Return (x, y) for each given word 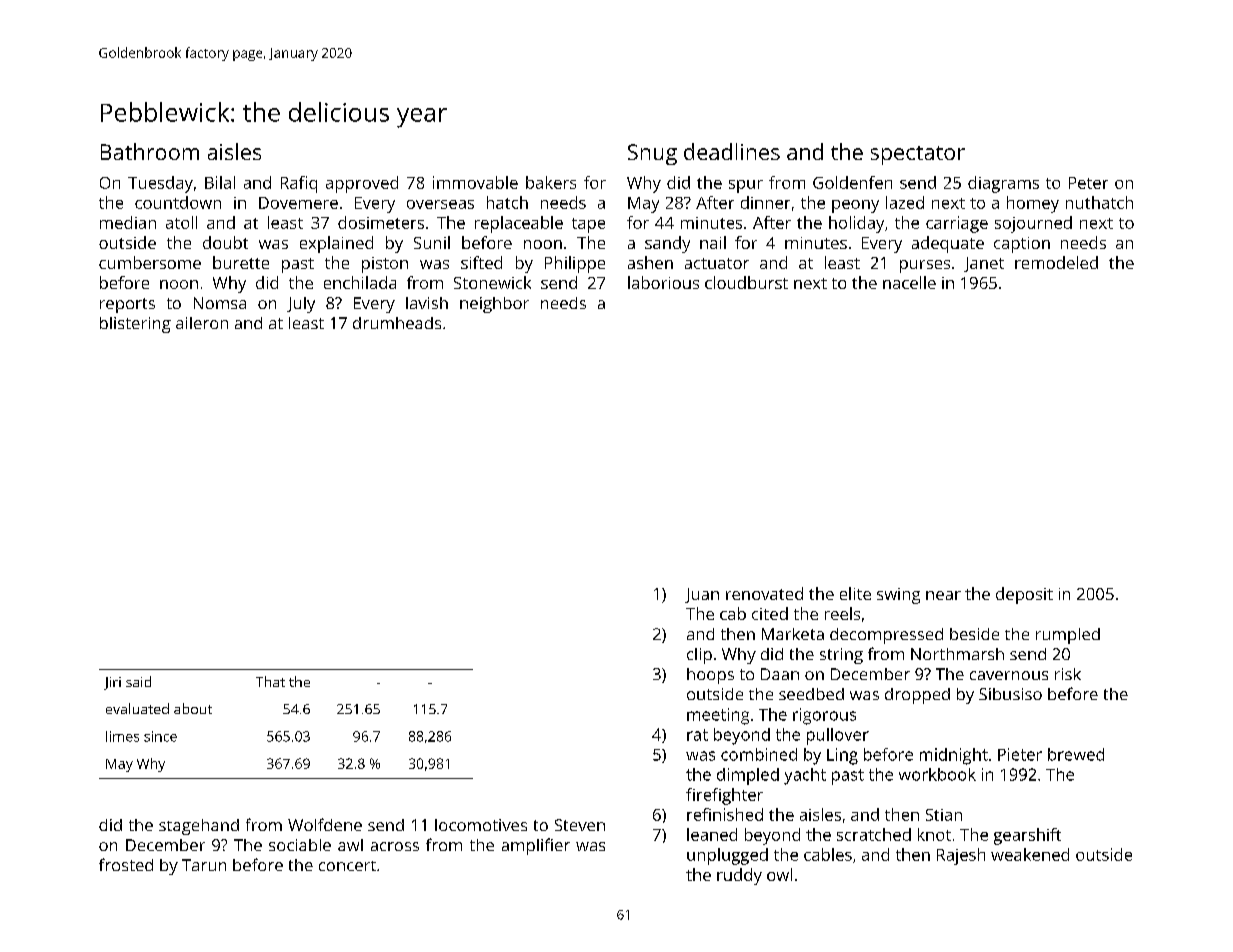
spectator (918, 155)
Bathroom (150, 151)
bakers (551, 182)
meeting (718, 716)
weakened (1030, 854)
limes (122, 736)
